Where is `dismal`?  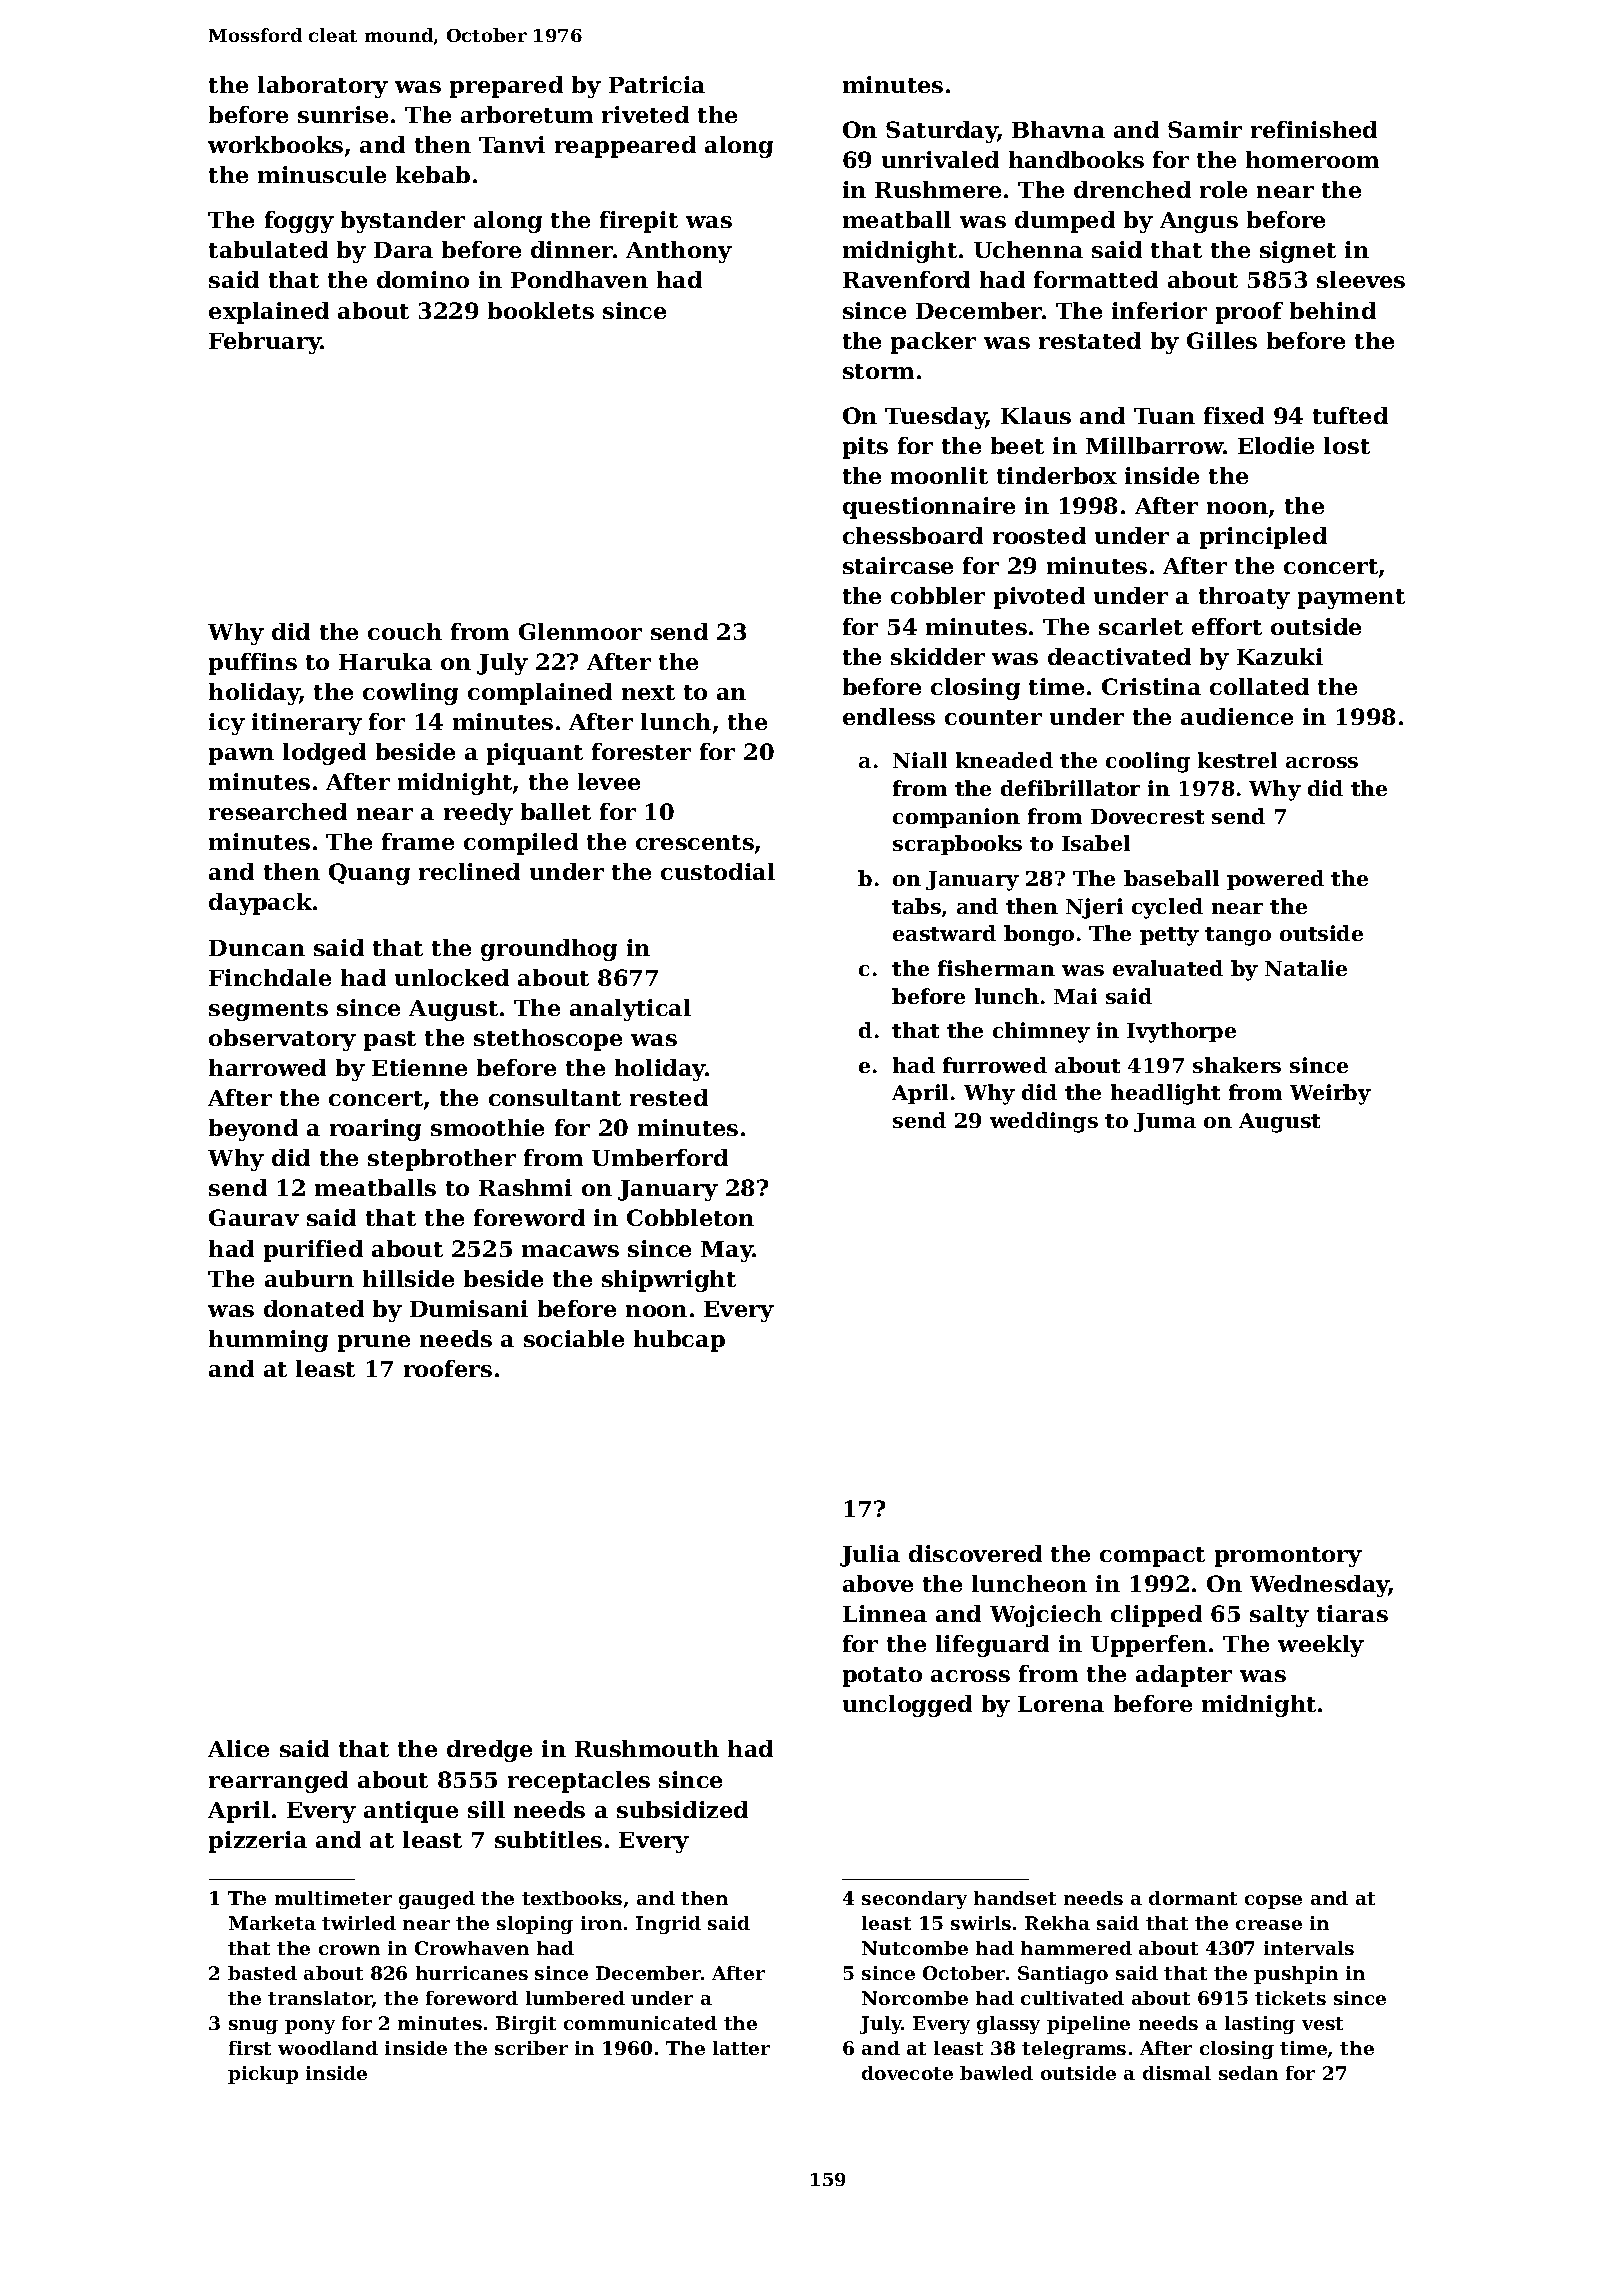
dismal is located at coordinates (1177, 2073).
